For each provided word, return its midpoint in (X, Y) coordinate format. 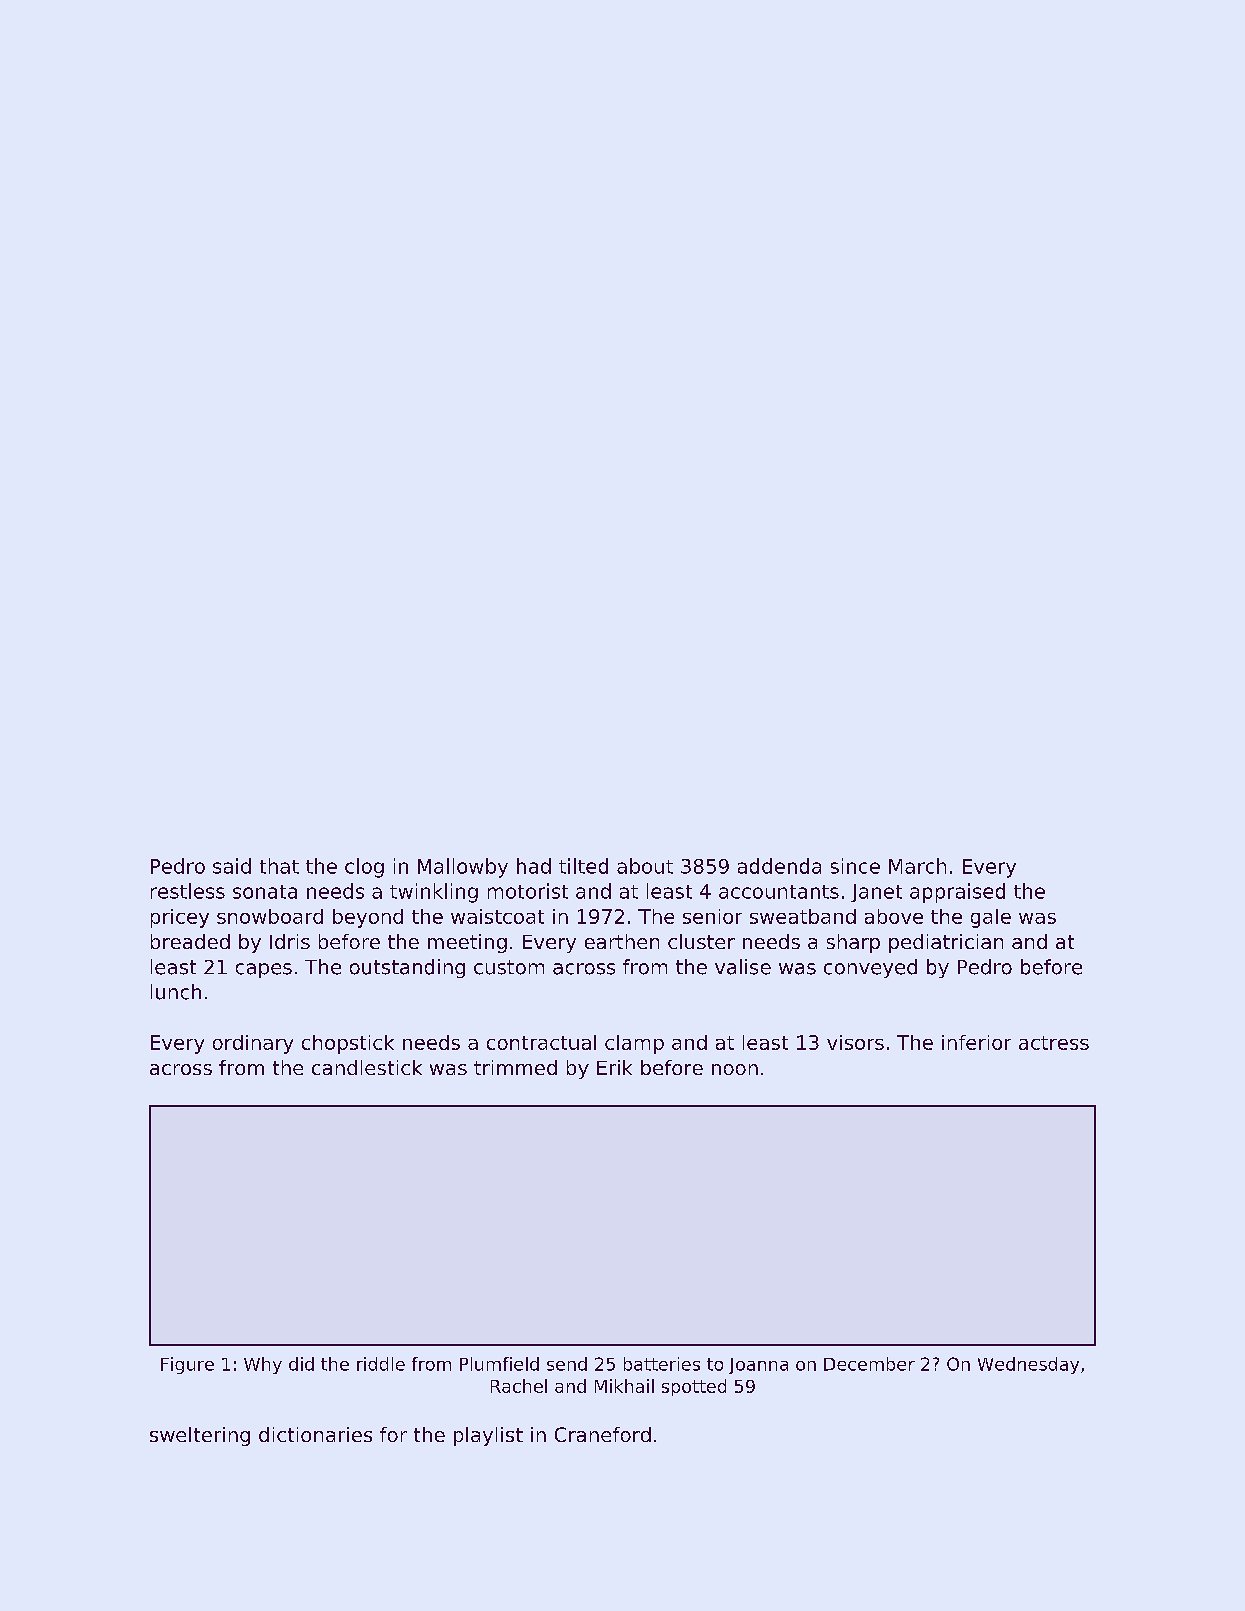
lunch (176, 992)
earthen (622, 941)
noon (735, 1069)
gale (991, 918)
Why (263, 1365)
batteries (662, 1364)
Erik (614, 1067)
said (232, 866)
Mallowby (463, 868)
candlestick (367, 1067)
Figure (187, 1365)
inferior (976, 1042)
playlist (488, 1436)
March (917, 866)
